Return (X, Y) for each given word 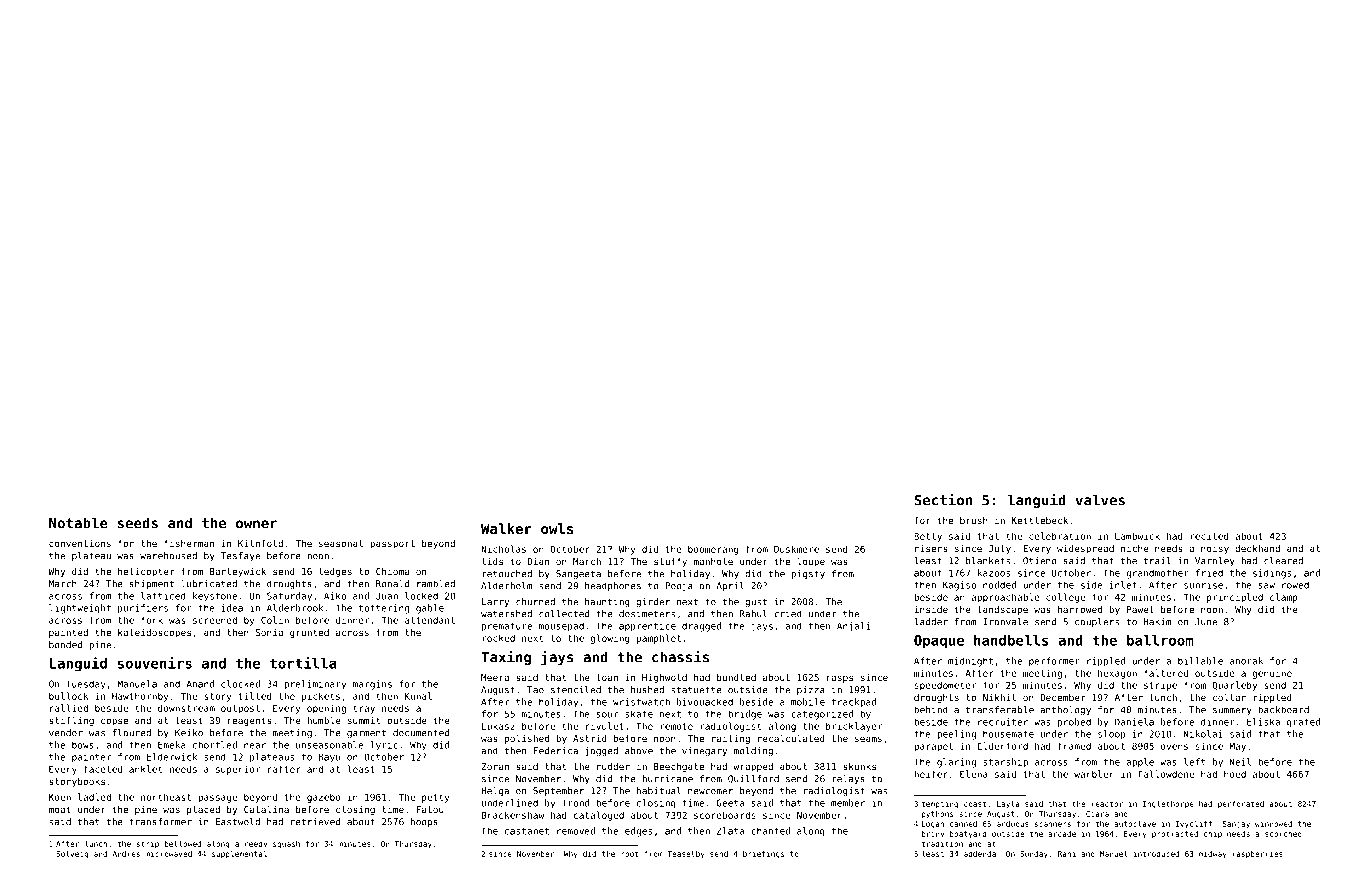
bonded (65, 645)
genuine (1272, 674)
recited (1209, 536)
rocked (498, 638)
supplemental (239, 855)
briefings (763, 855)
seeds (137, 523)
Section (943, 500)
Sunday (1034, 855)
